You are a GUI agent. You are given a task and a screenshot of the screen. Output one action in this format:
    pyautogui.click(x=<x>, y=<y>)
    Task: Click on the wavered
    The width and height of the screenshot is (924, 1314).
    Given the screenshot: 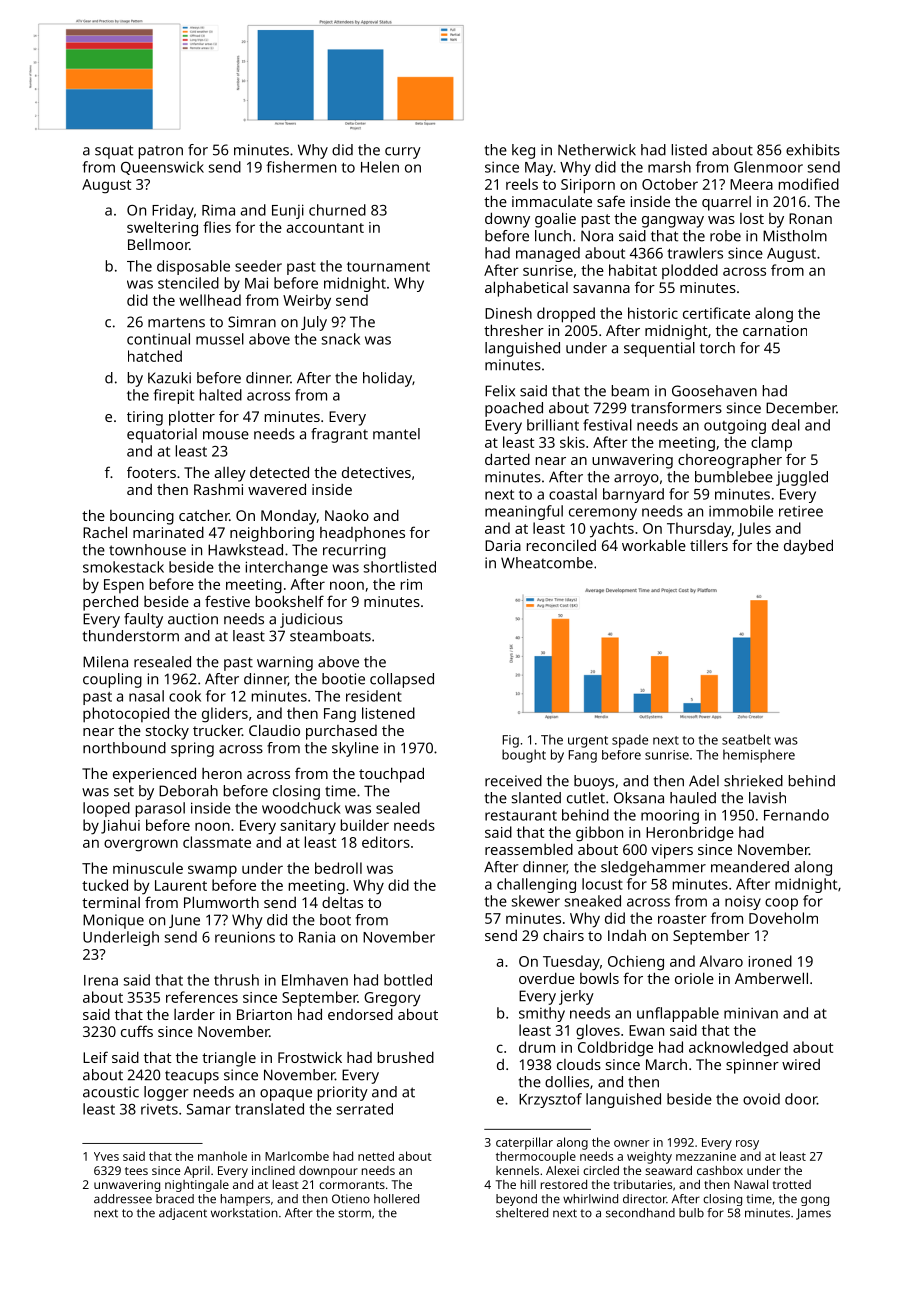 What is the action you would take?
    pyautogui.click(x=277, y=489)
